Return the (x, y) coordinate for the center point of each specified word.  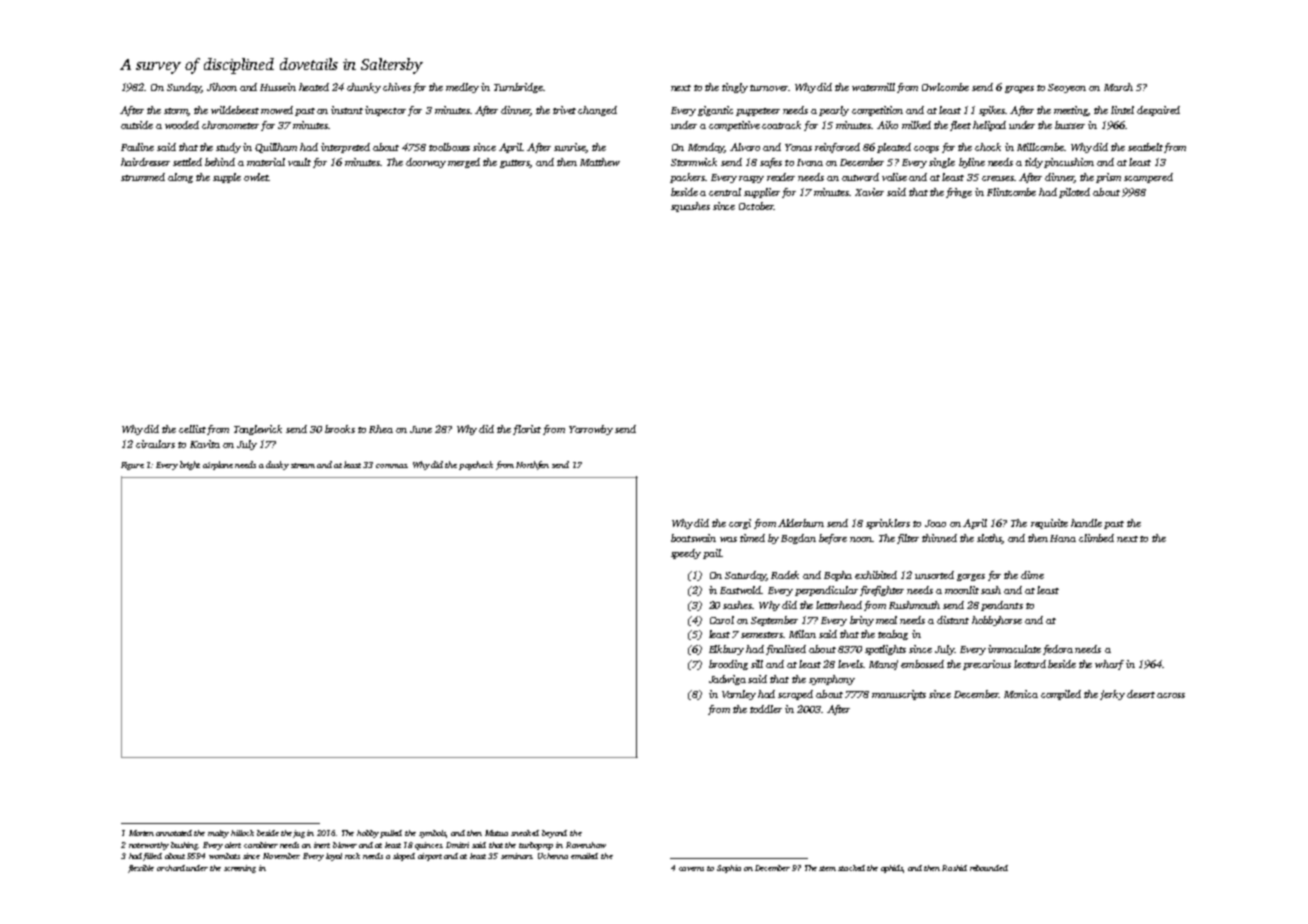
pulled (391, 834)
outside (137, 125)
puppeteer (758, 112)
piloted (1074, 193)
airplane (218, 465)
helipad (989, 126)
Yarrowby (591, 430)
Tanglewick (258, 430)
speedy (686, 554)
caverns (691, 869)
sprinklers (888, 524)
